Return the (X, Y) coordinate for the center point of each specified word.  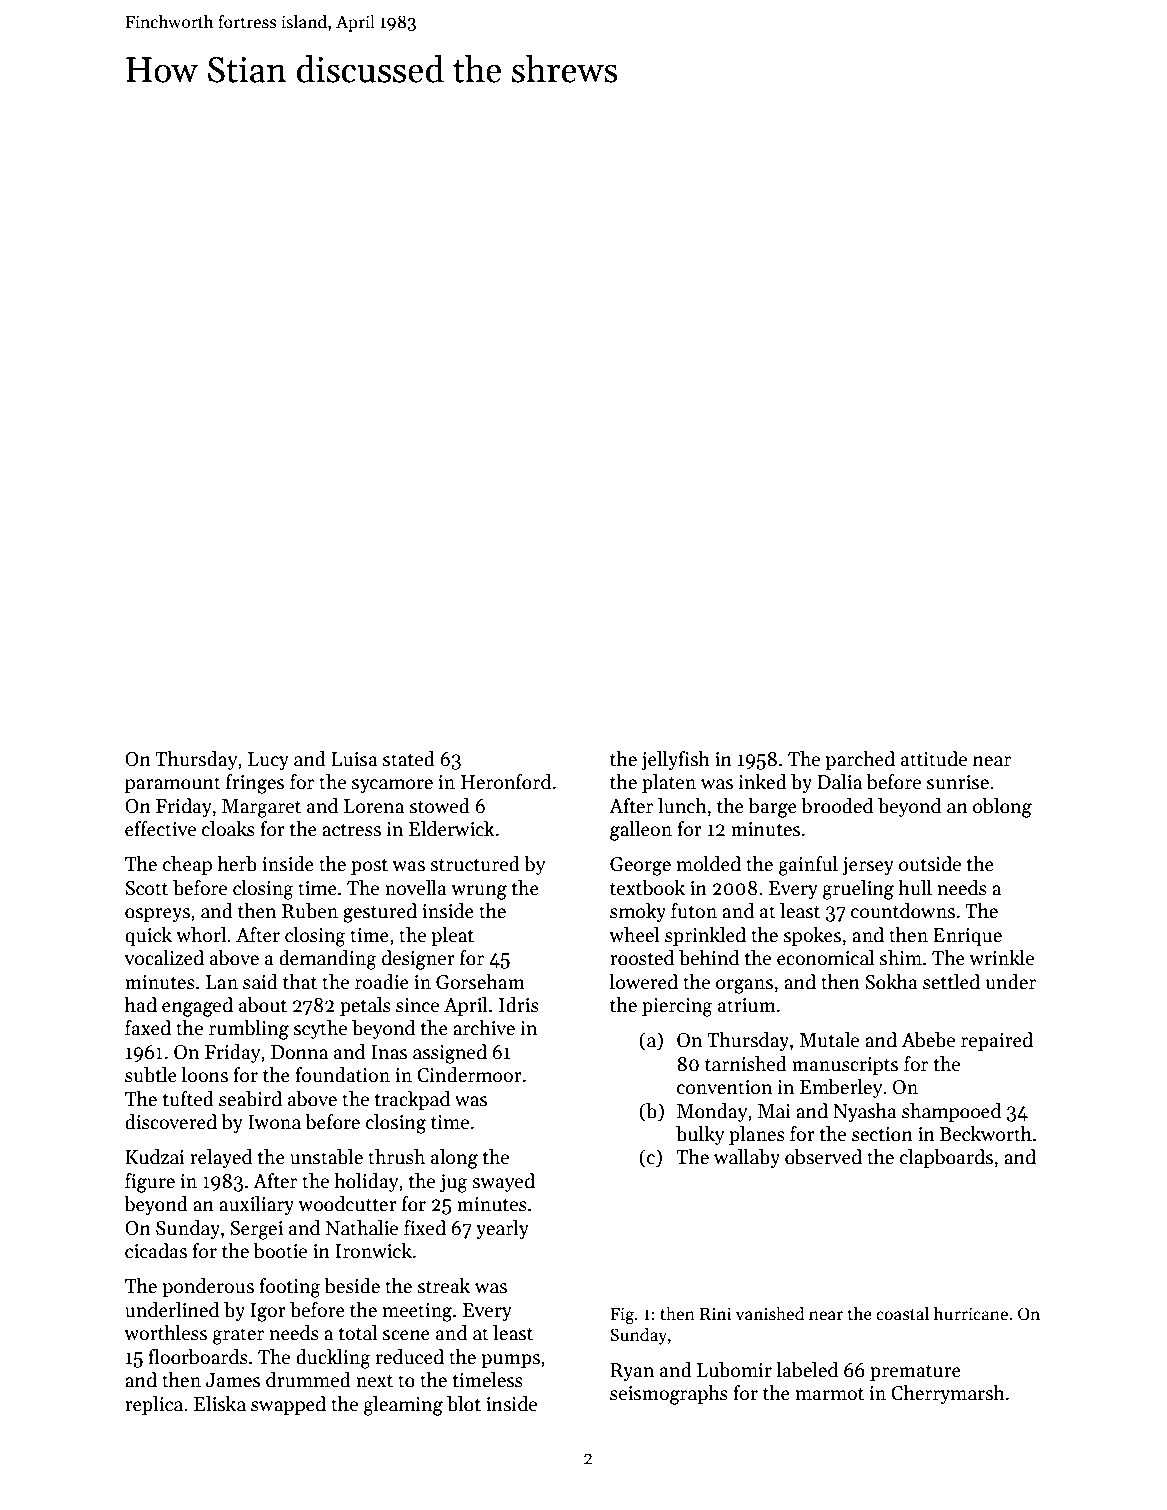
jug (454, 1183)
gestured (380, 913)
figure (150, 1183)
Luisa (354, 759)
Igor (268, 1312)
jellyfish (675, 760)
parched (860, 760)
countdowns (903, 911)
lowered (643, 982)
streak (444, 1286)
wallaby (747, 1158)
